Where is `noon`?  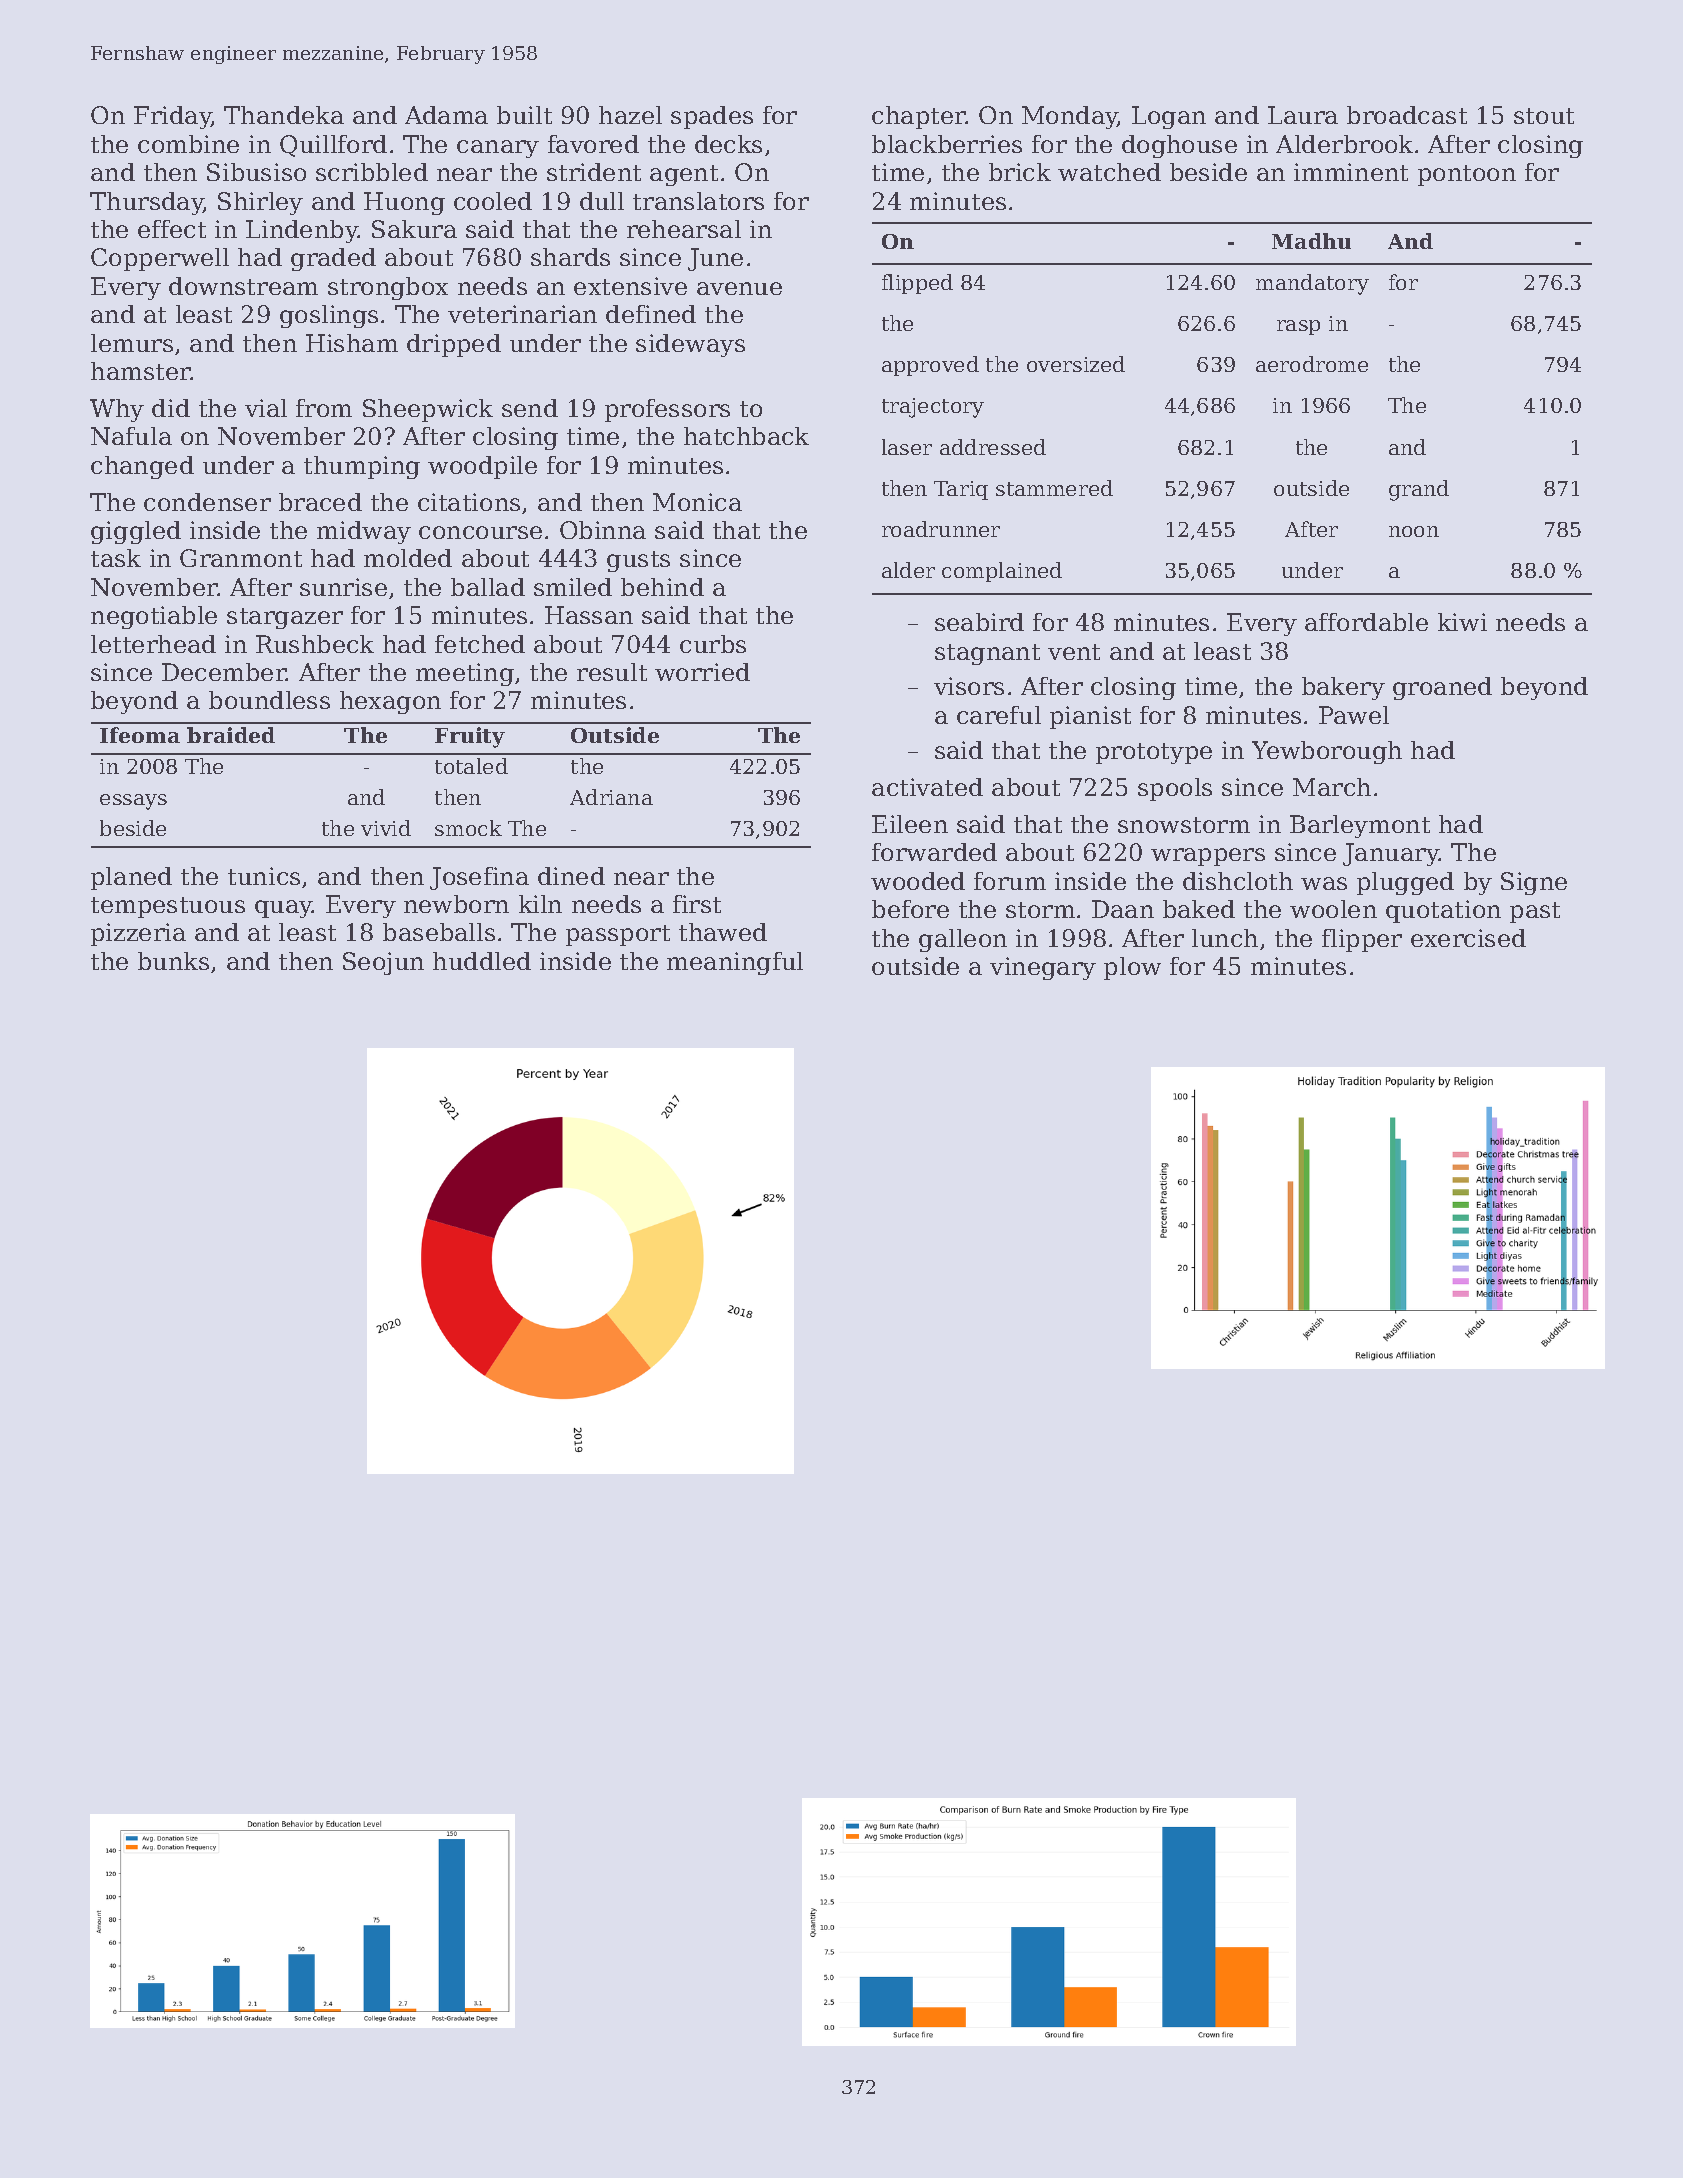 noon is located at coordinates (1414, 531).
